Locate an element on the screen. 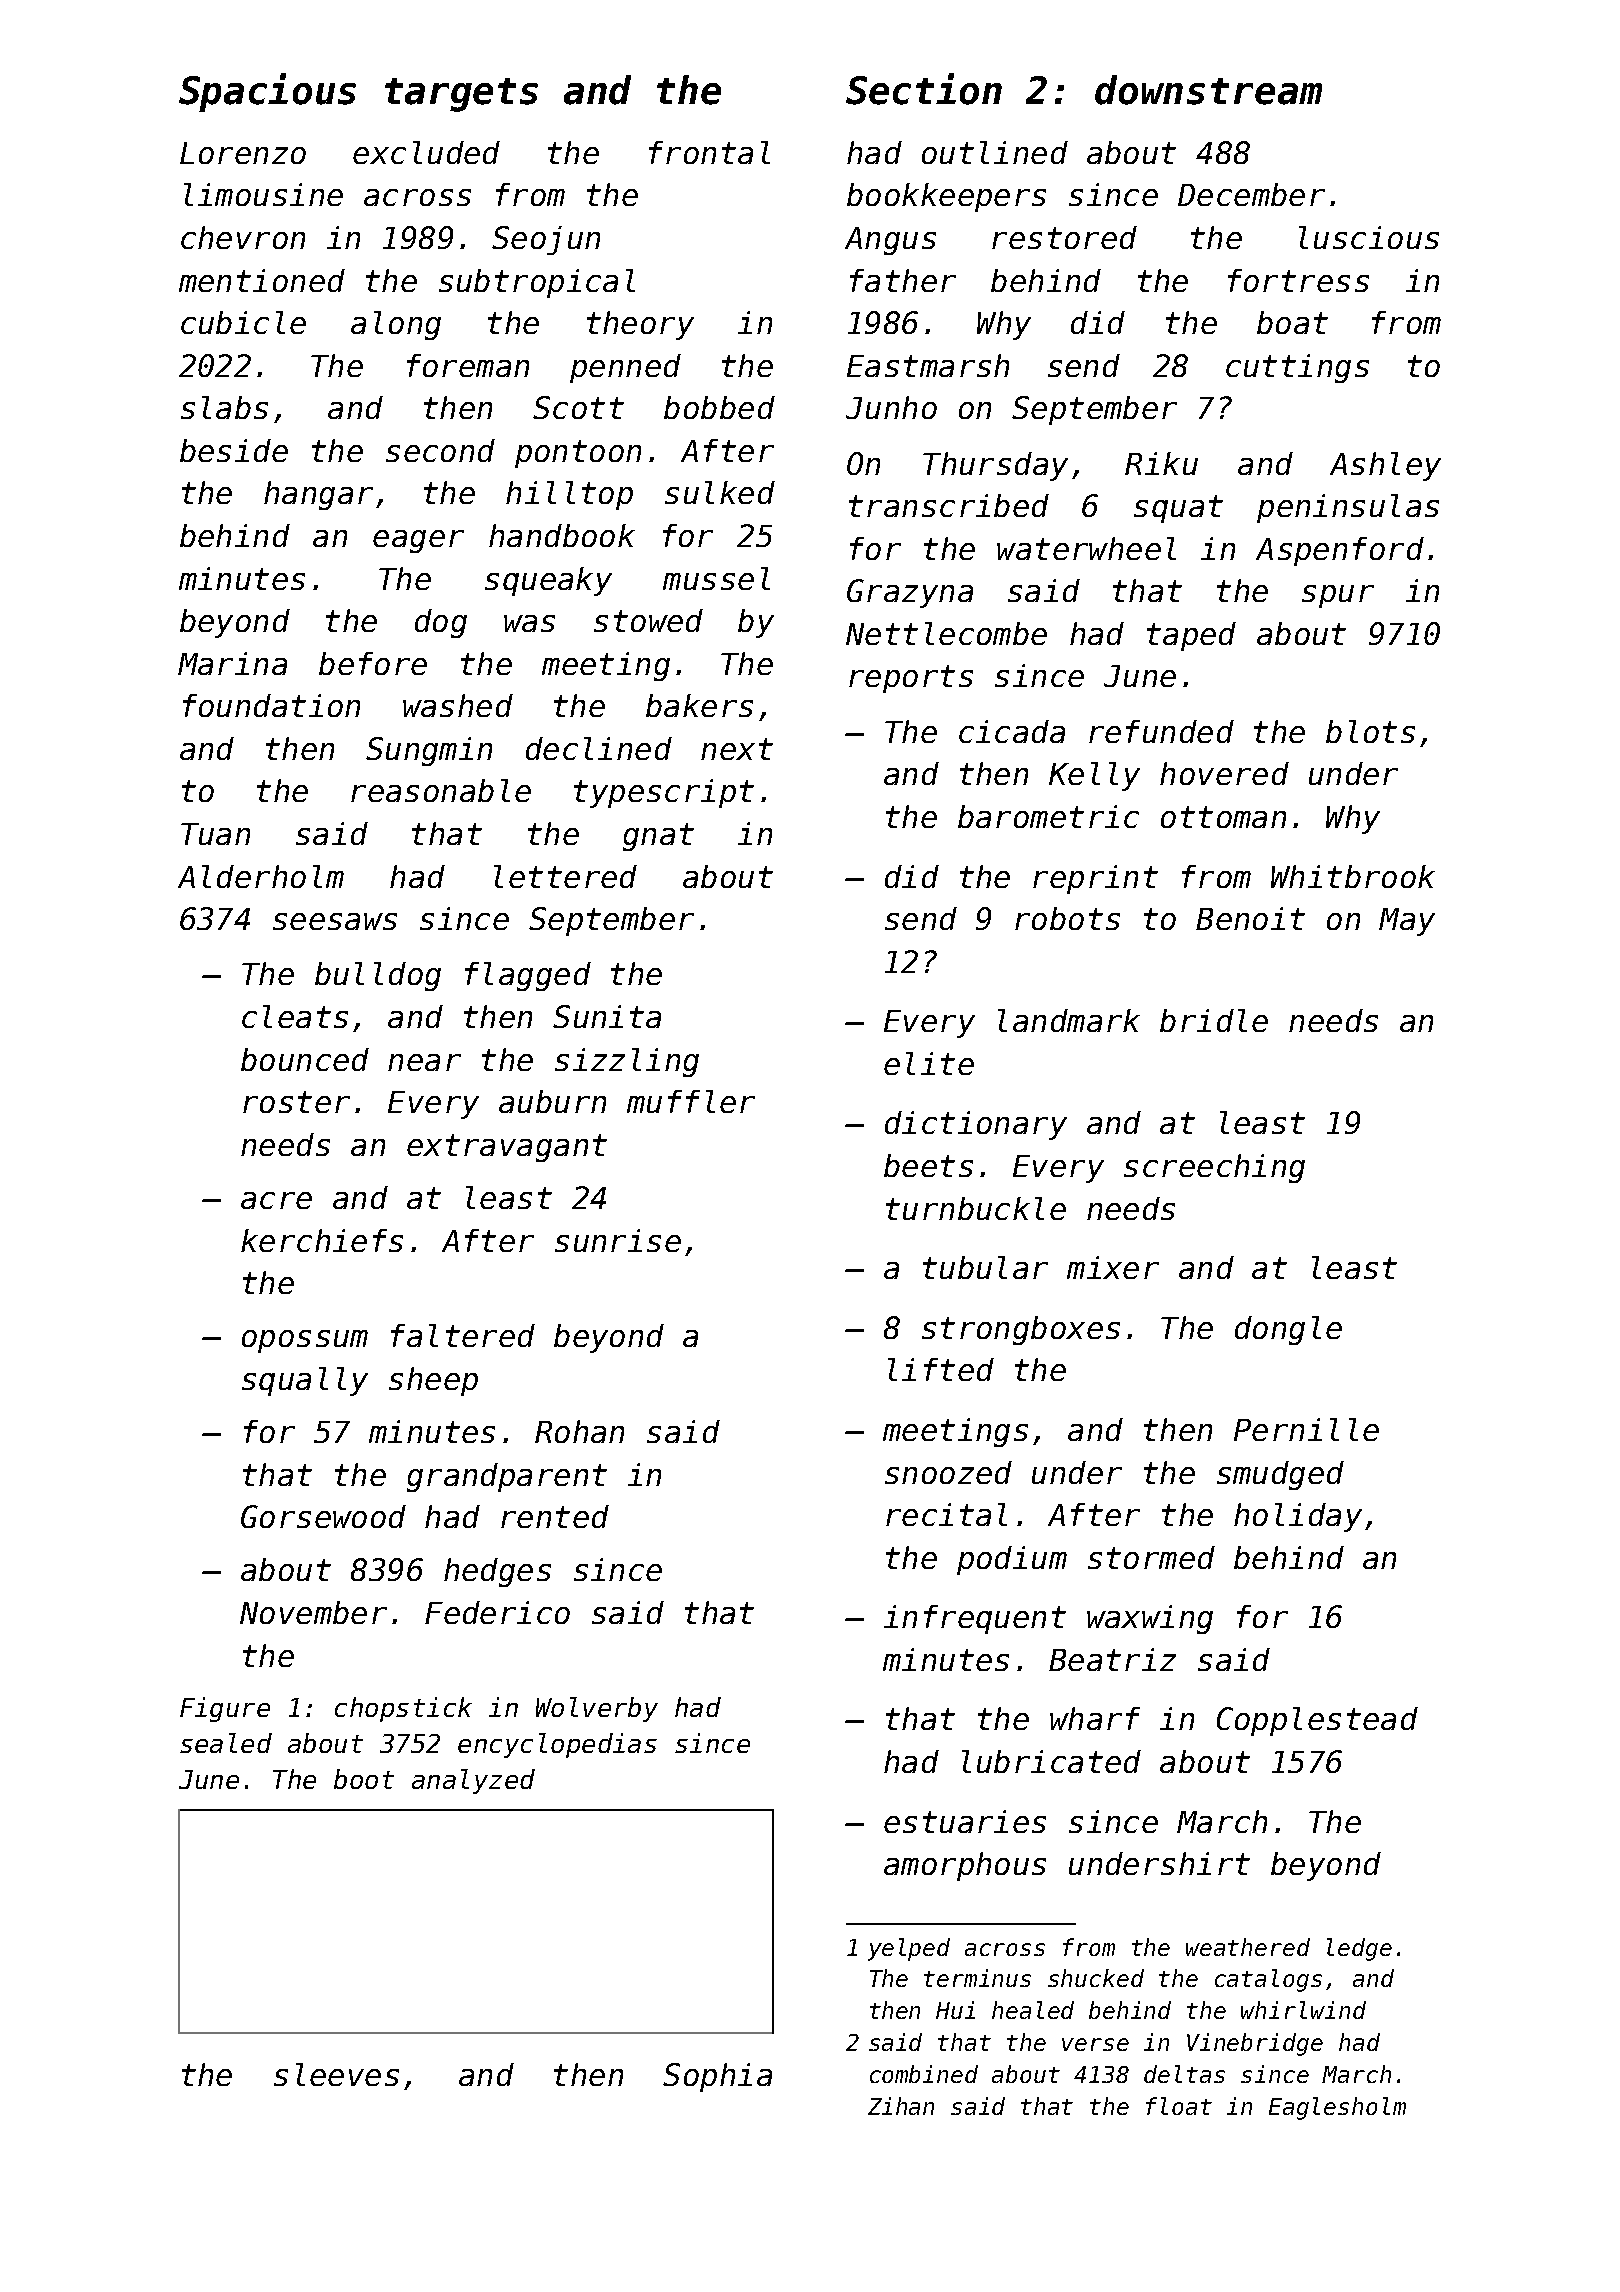 This screenshot has width=1620, height=2292. Riku is located at coordinates (1161, 463).
